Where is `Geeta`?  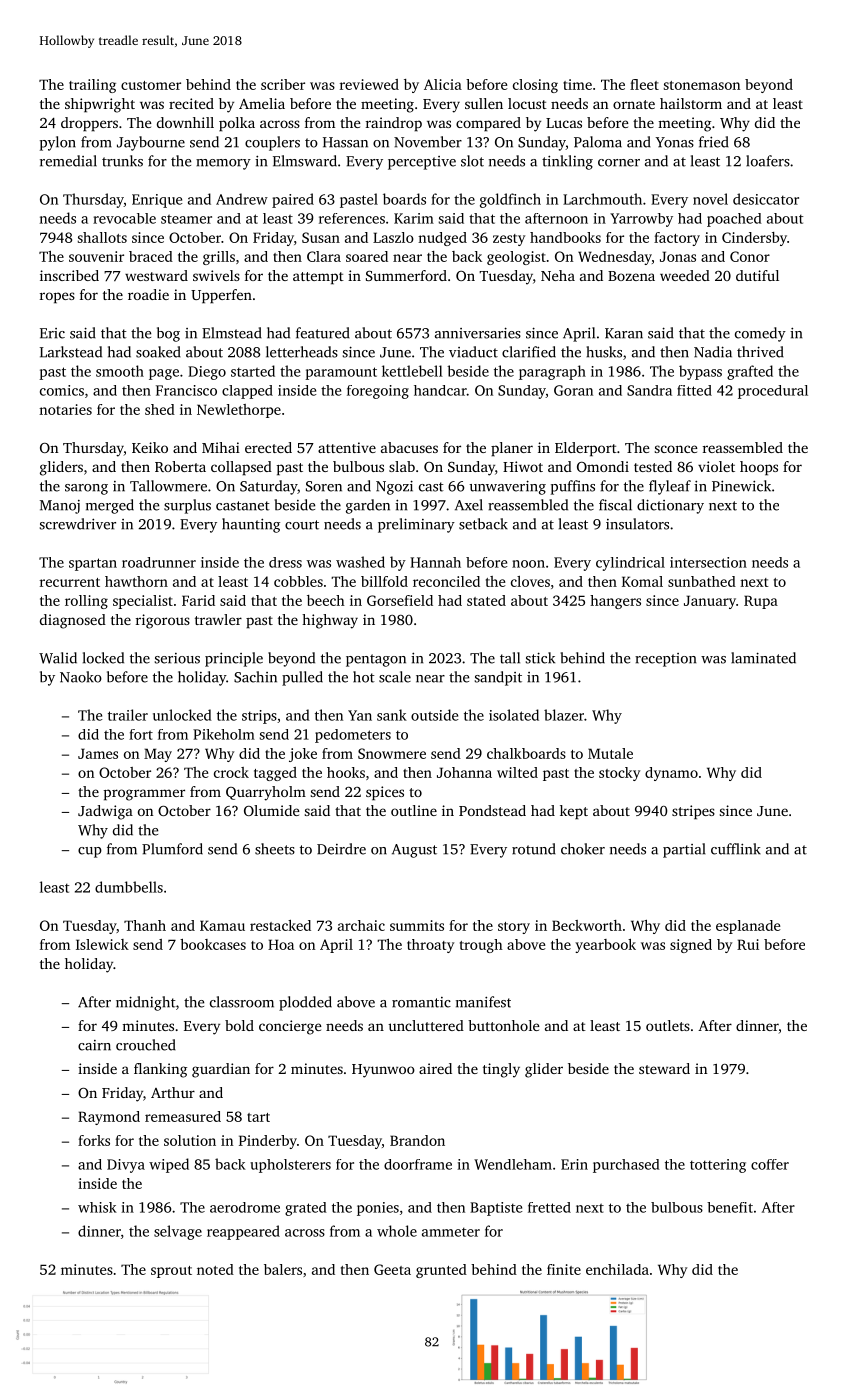 Geeta is located at coordinates (392, 1269).
